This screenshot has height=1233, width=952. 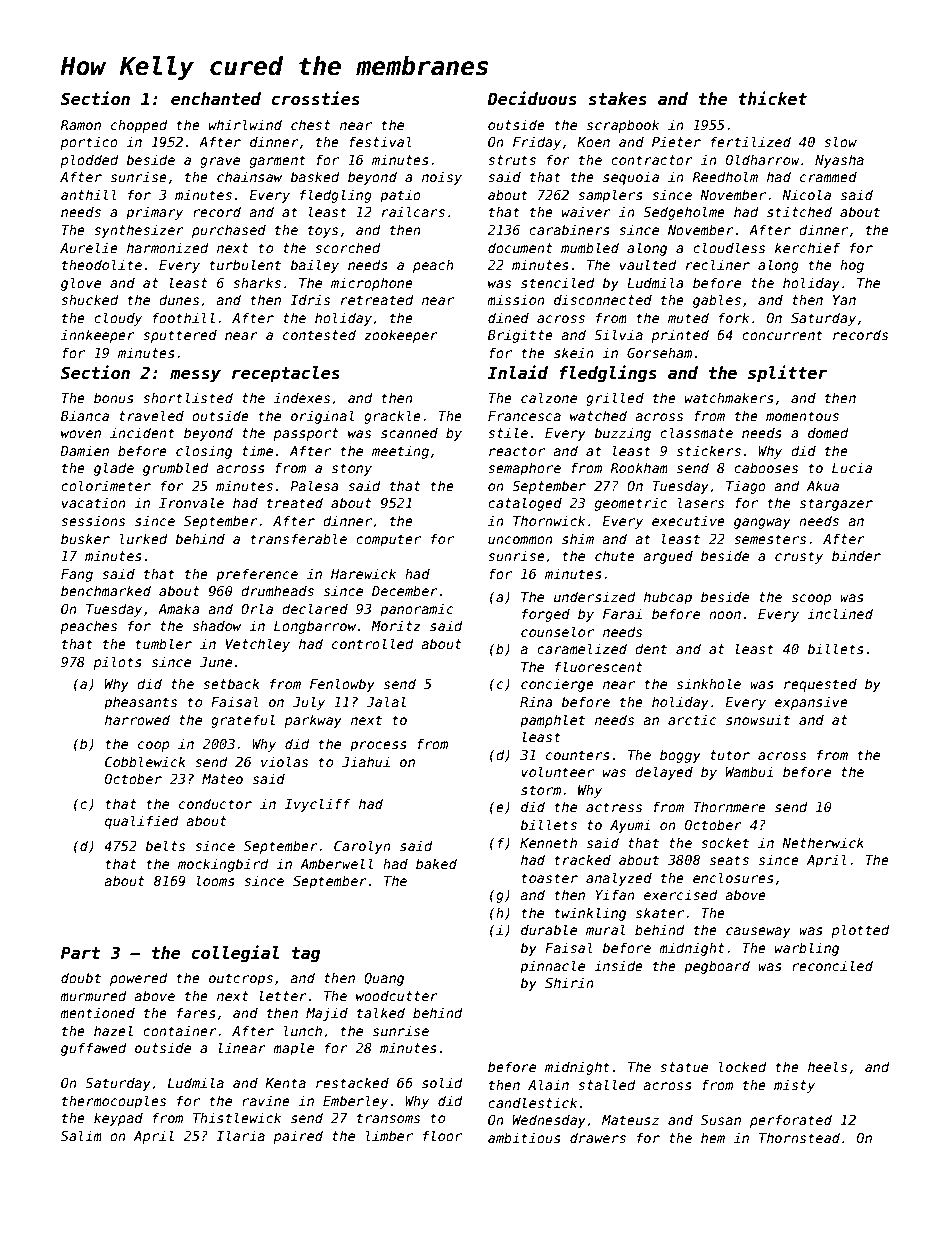 What do you see at coordinates (81, 1135) in the screenshot?
I see `Salim` at bounding box center [81, 1135].
